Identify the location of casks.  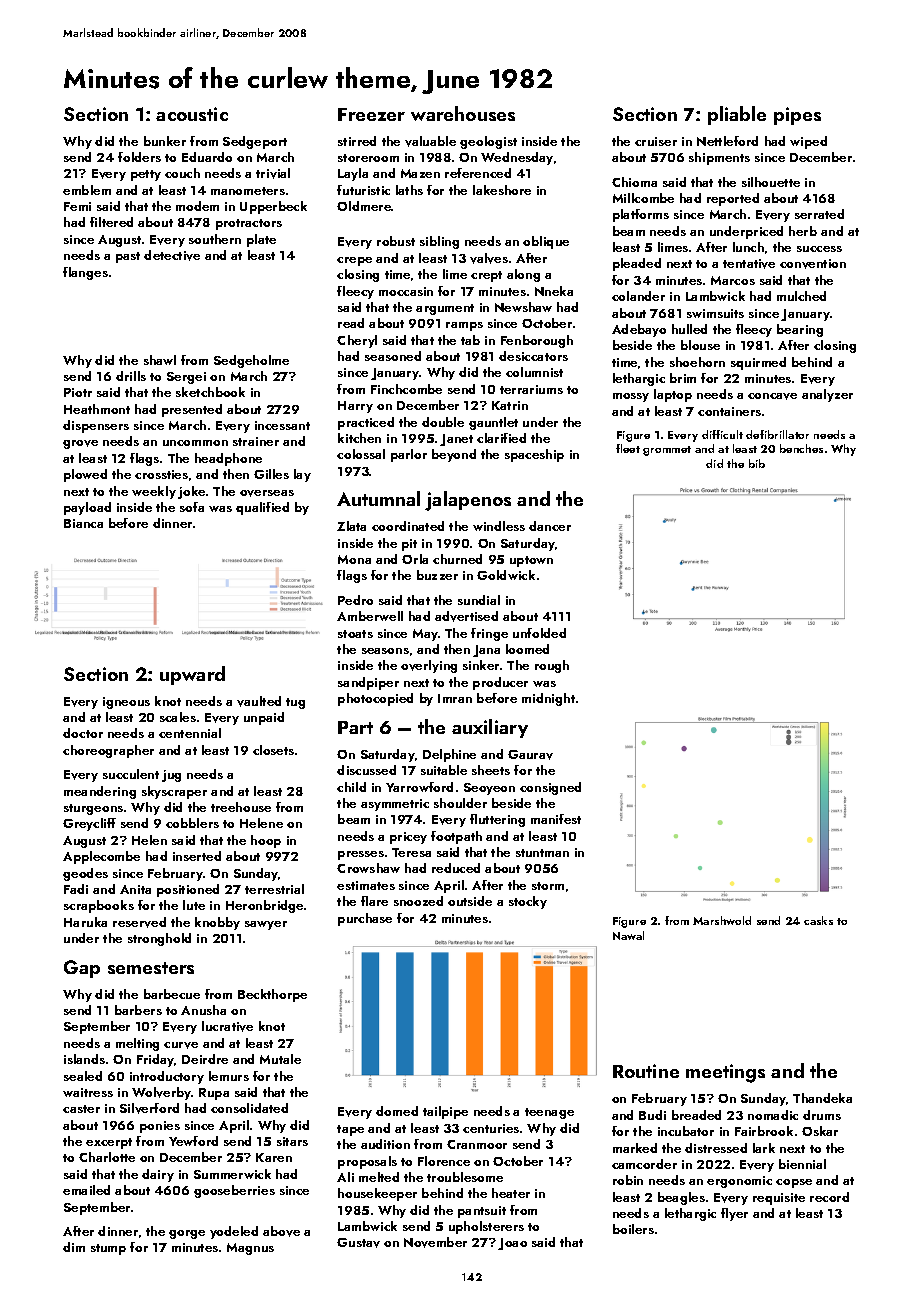
(818, 920).
